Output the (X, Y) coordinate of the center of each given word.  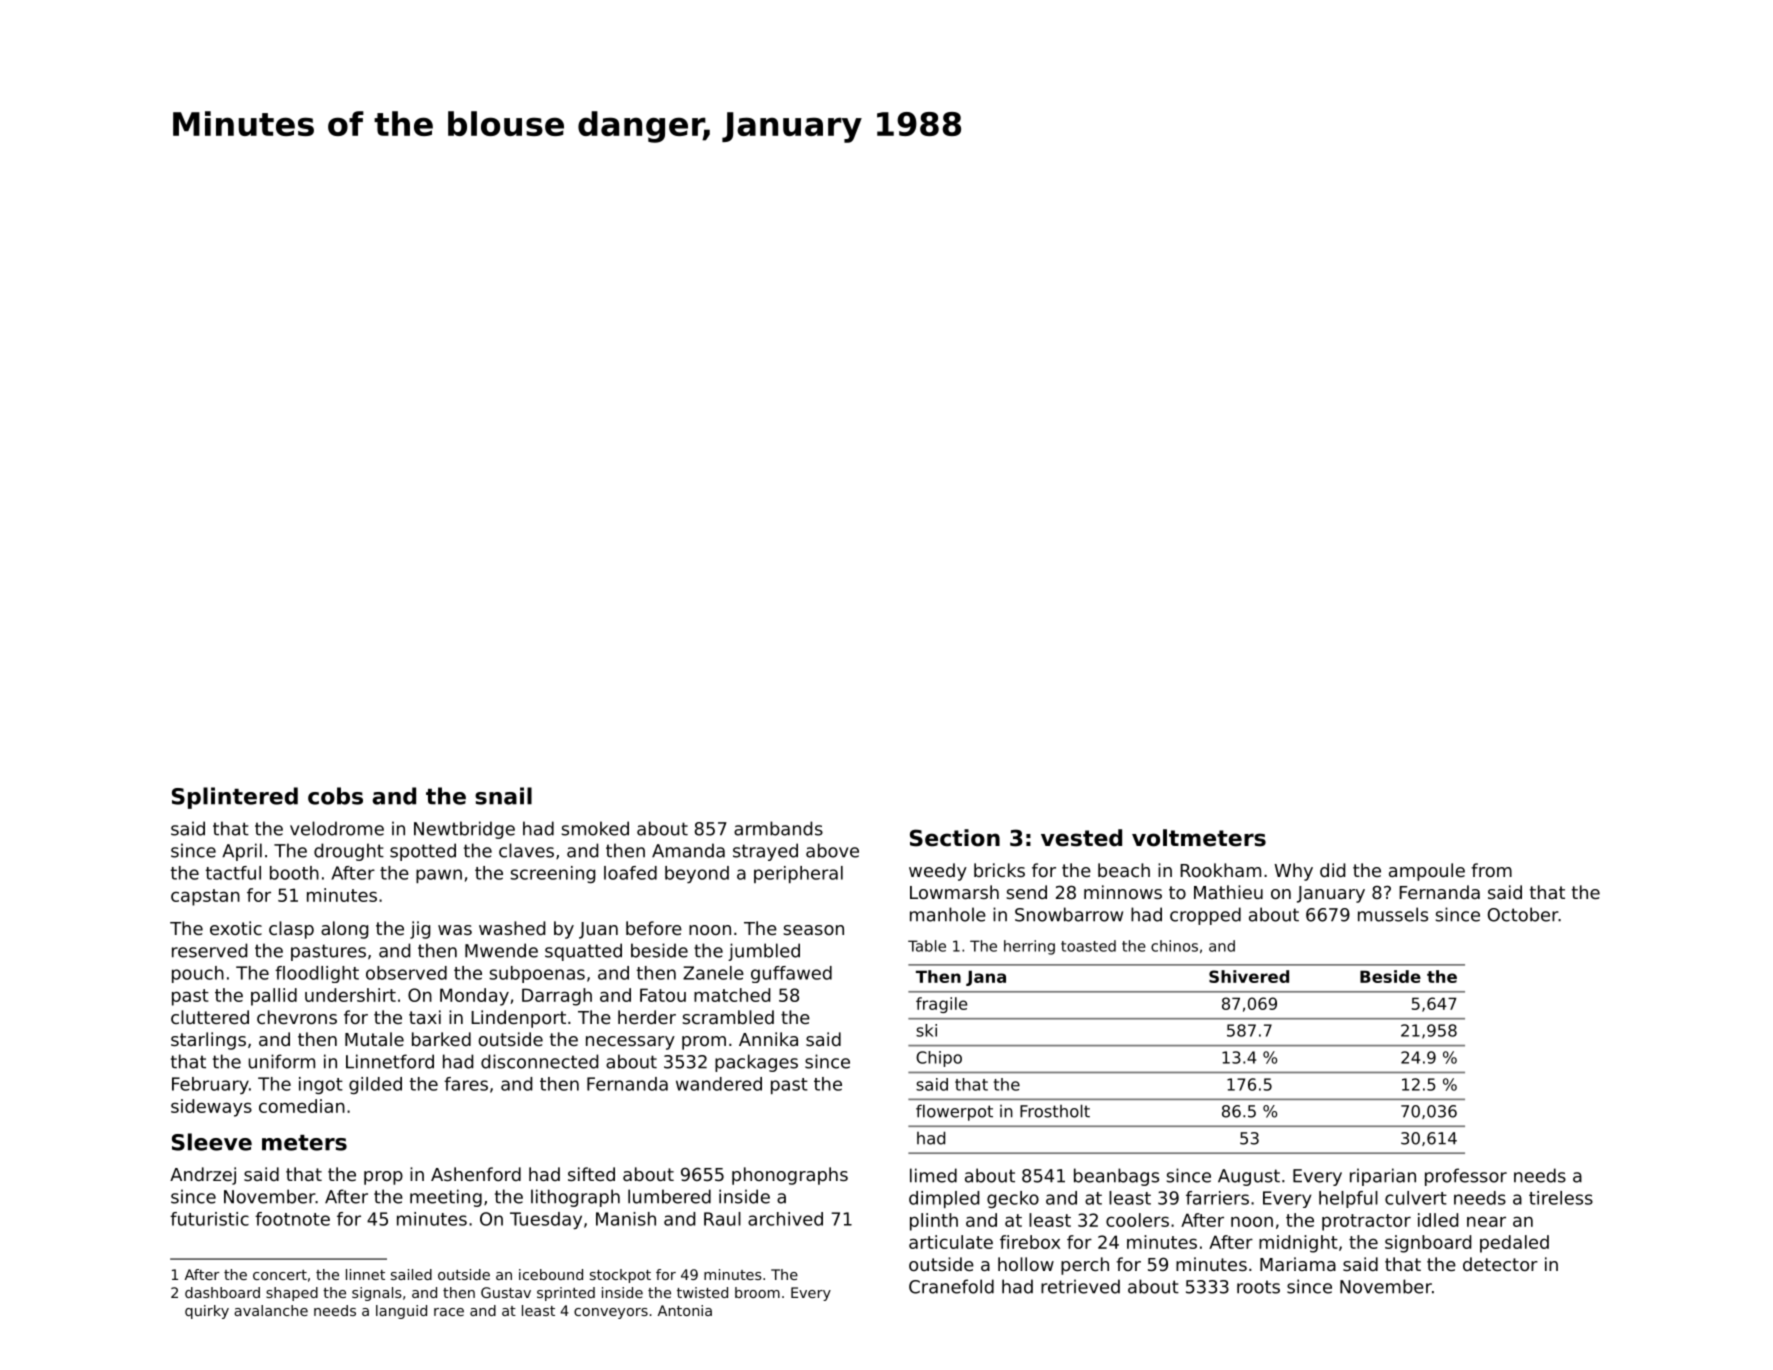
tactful (233, 873)
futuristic (209, 1219)
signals (377, 1294)
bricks (999, 870)
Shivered (1249, 976)
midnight (1298, 1244)
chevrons (297, 1017)
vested (1081, 838)
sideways (211, 1108)
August (1249, 1177)
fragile (941, 1005)
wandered (719, 1084)
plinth (934, 1222)
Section (955, 838)
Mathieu (1228, 892)
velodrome (337, 828)
